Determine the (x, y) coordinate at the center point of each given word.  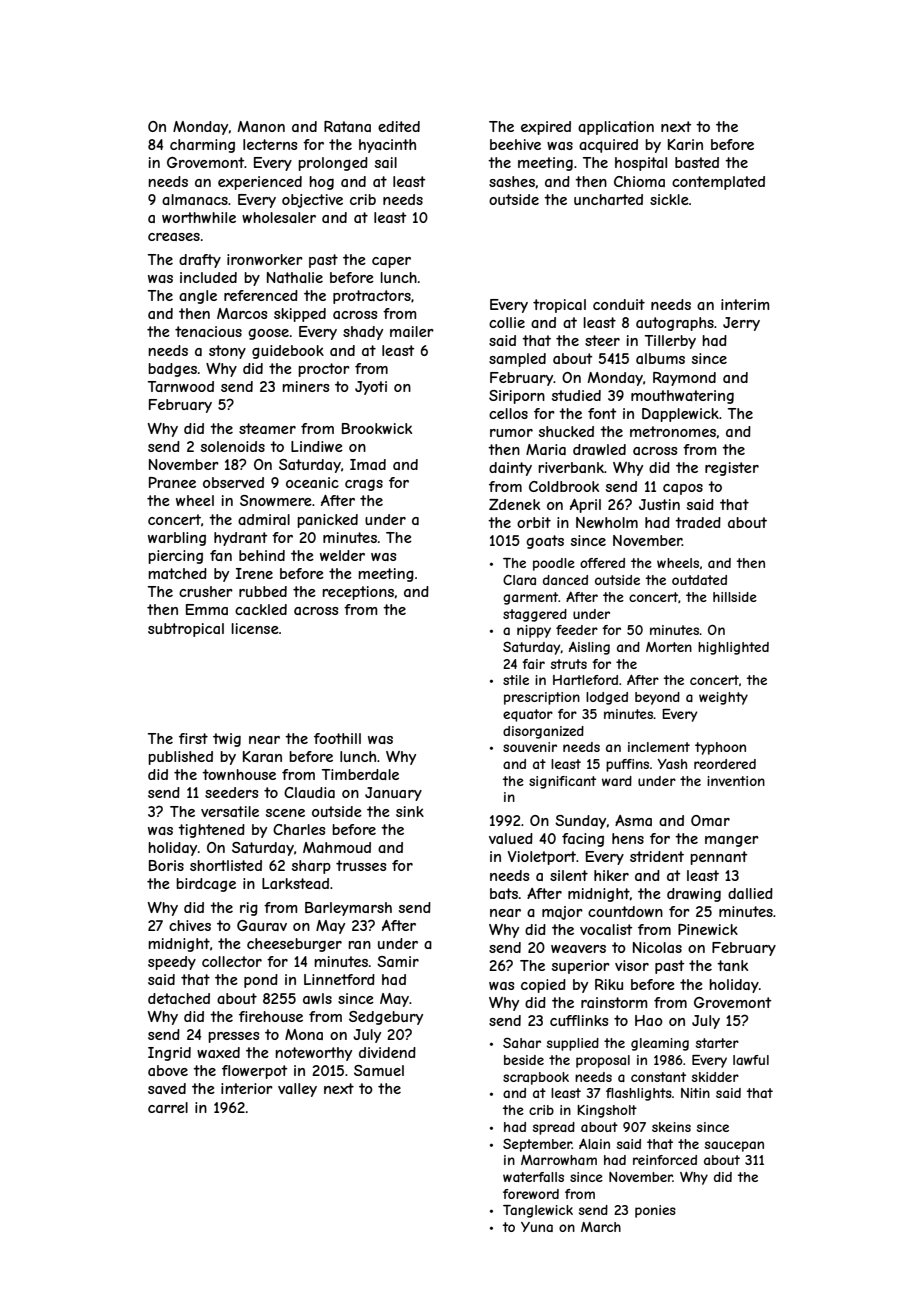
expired (546, 128)
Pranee (172, 482)
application (616, 128)
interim (745, 304)
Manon (261, 126)
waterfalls (533, 1177)
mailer (412, 331)
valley (297, 1090)
